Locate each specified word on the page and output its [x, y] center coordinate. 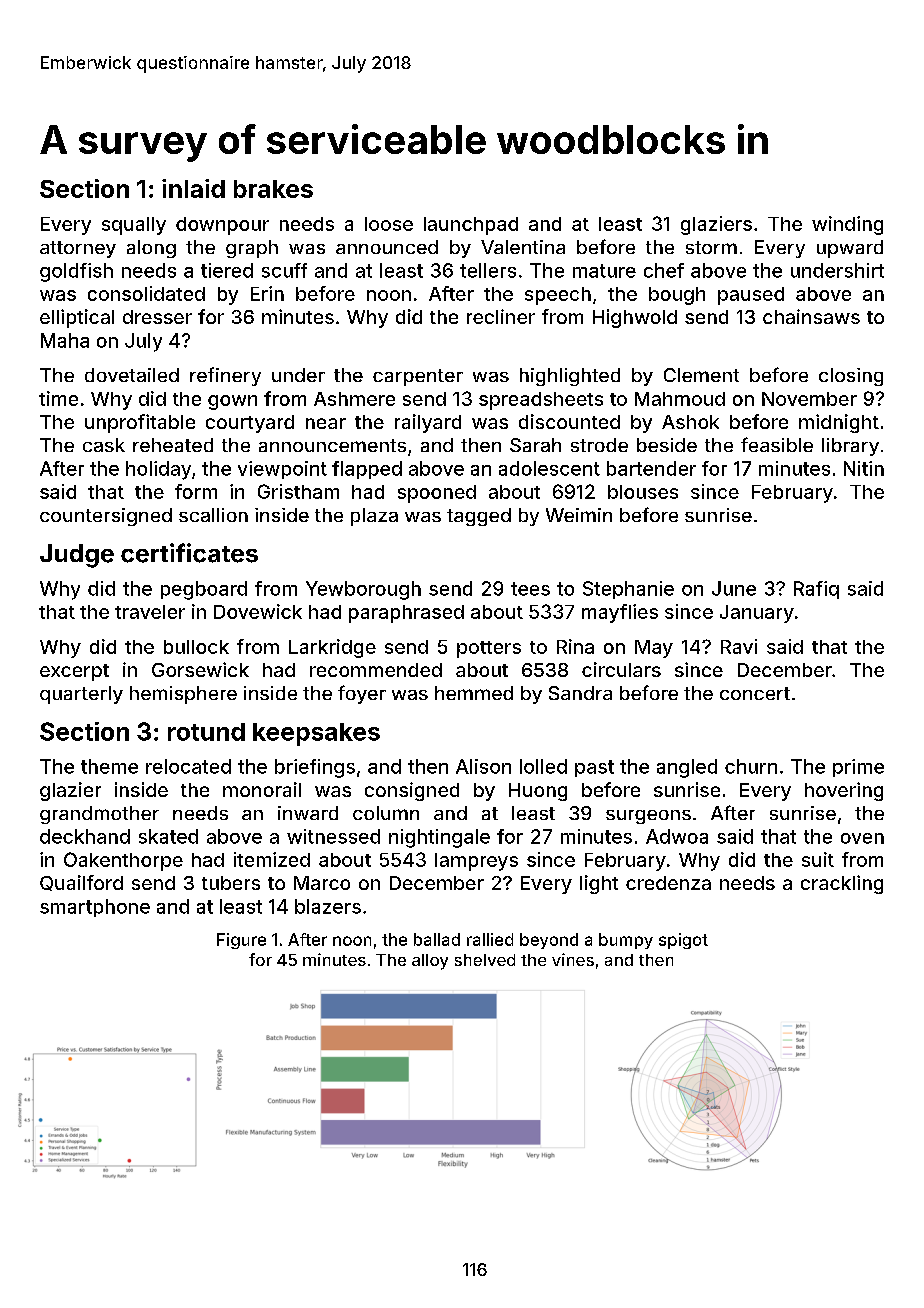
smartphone [95, 908]
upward [850, 249]
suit [818, 859]
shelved [485, 960]
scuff [284, 270]
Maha [65, 340]
